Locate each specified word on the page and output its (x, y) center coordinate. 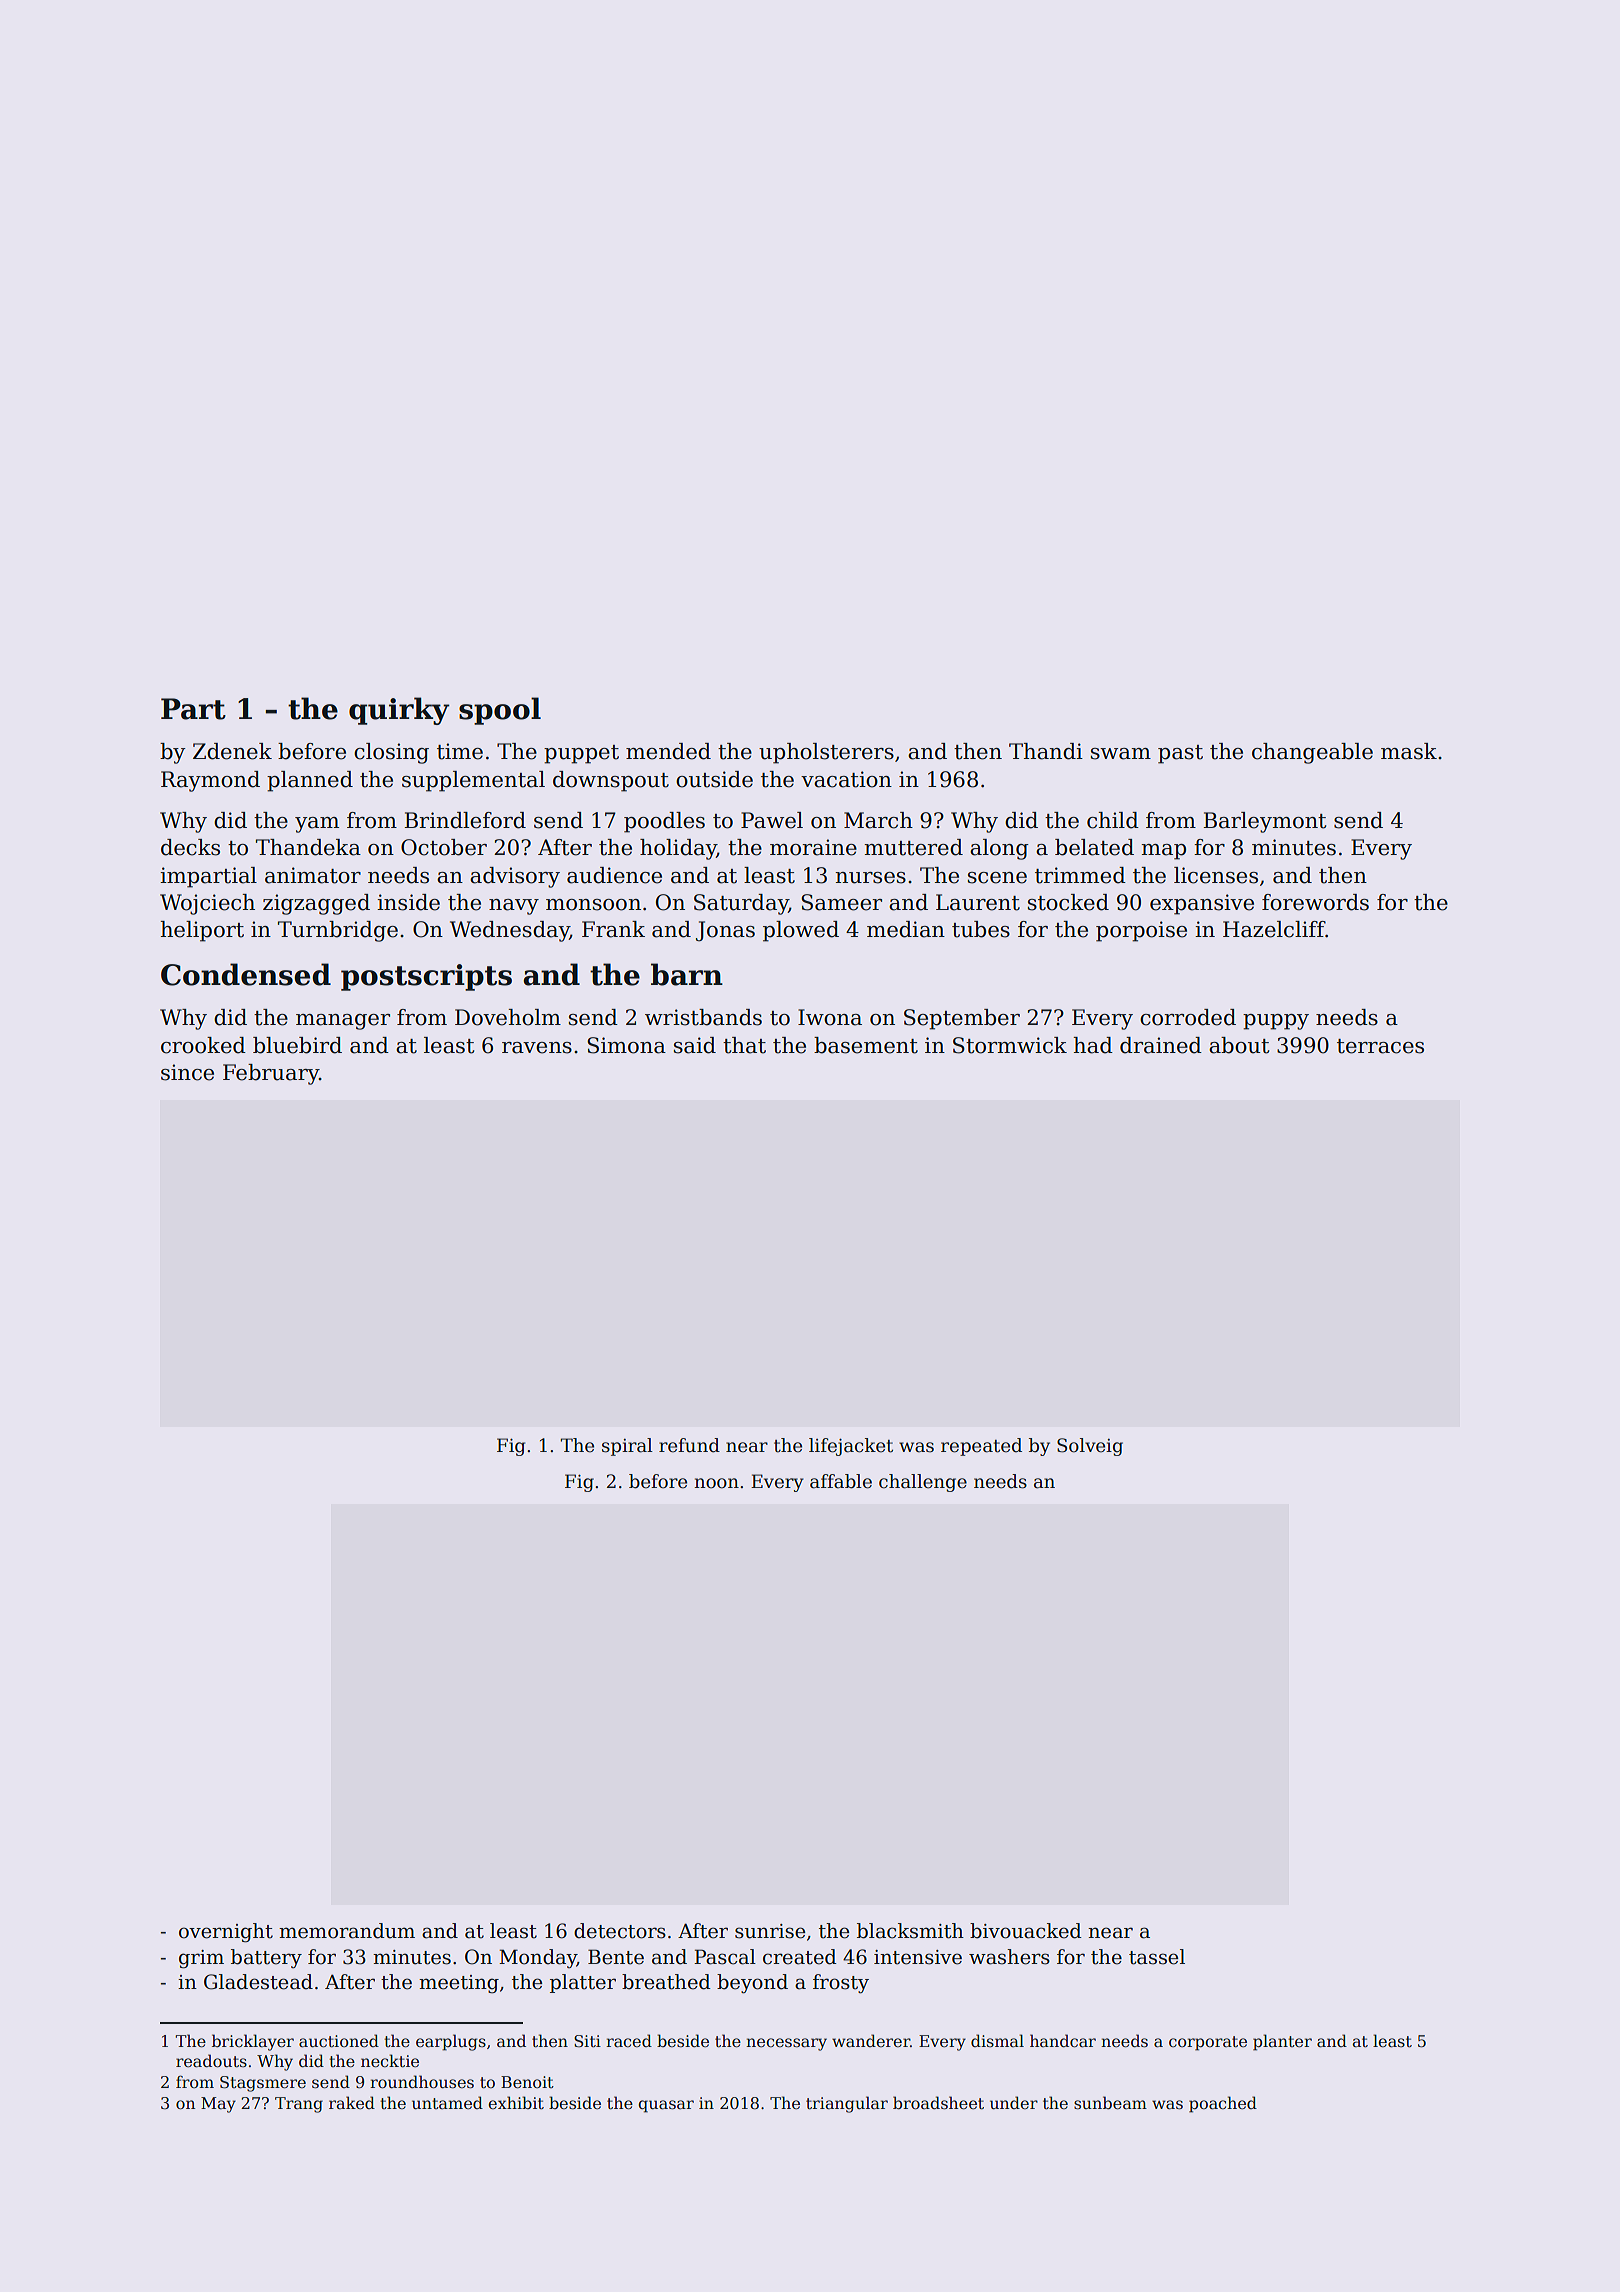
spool (500, 711)
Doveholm (508, 1017)
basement (866, 1045)
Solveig (1090, 1447)
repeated (981, 1447)
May (218, 2105)
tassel (1157, 1957)
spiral (627, 1447)
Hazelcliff (1274, 929)
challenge (923, 1483)
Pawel (772, 820)
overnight (226, 1933)
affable (841, 1481)
